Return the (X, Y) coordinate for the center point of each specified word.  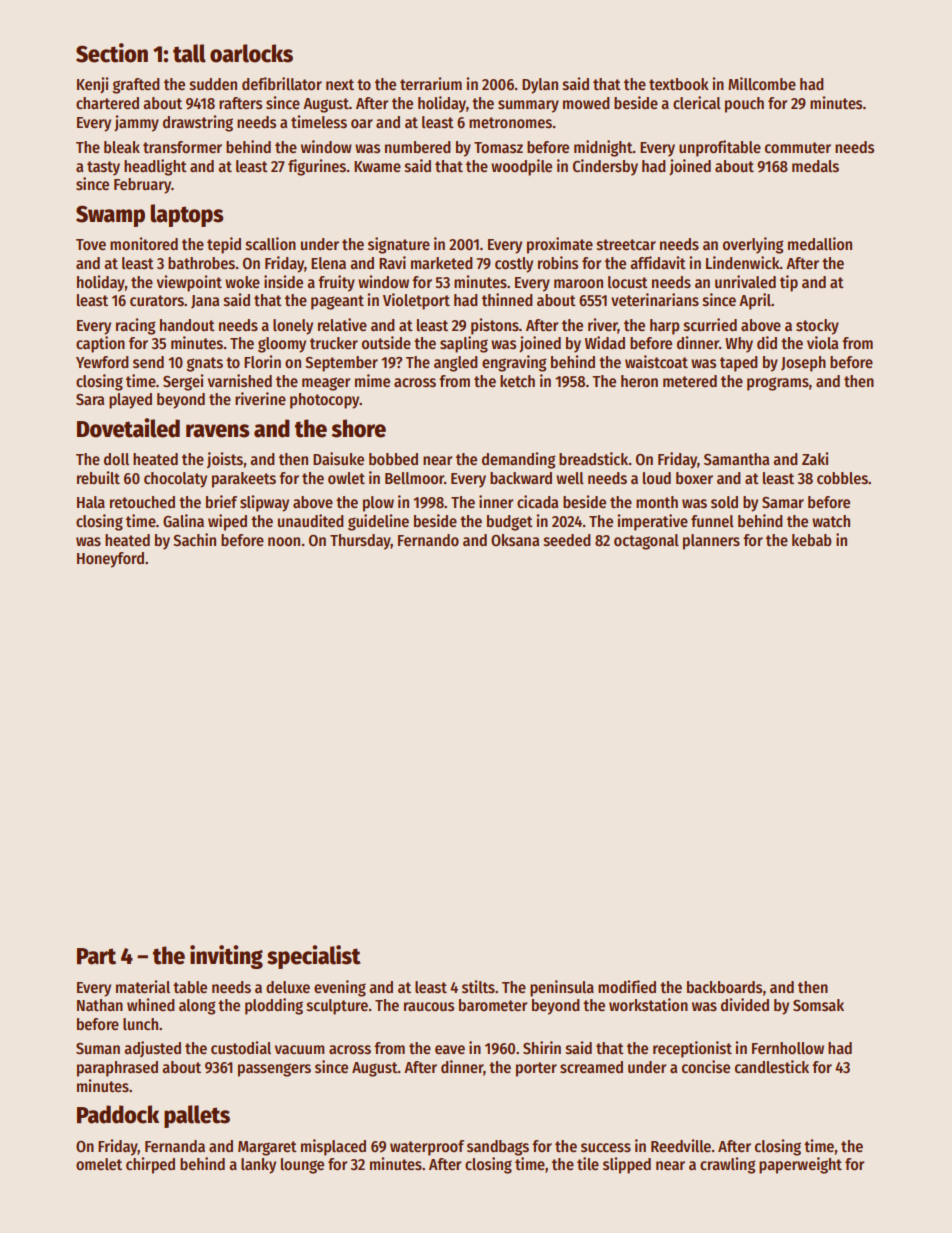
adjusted (152, 1049)
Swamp (110, 216)
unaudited (311, 520)
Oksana (515, 540)
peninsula (562, 988)
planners (711, 542)
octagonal (646, 542)
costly (514, 265)
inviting (226, 957)
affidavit (658, 262)
